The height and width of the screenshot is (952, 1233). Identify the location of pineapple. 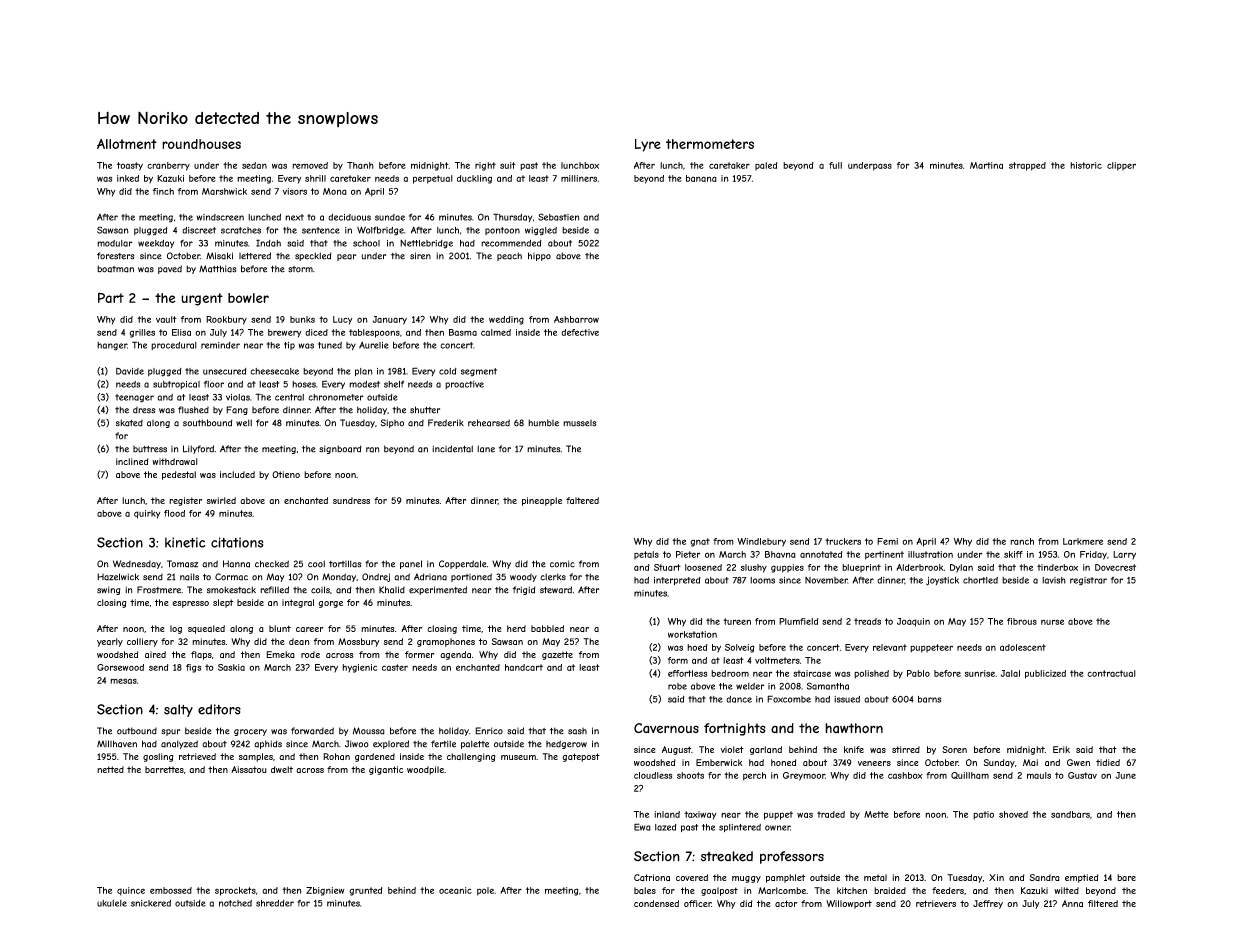
(542, 501).
